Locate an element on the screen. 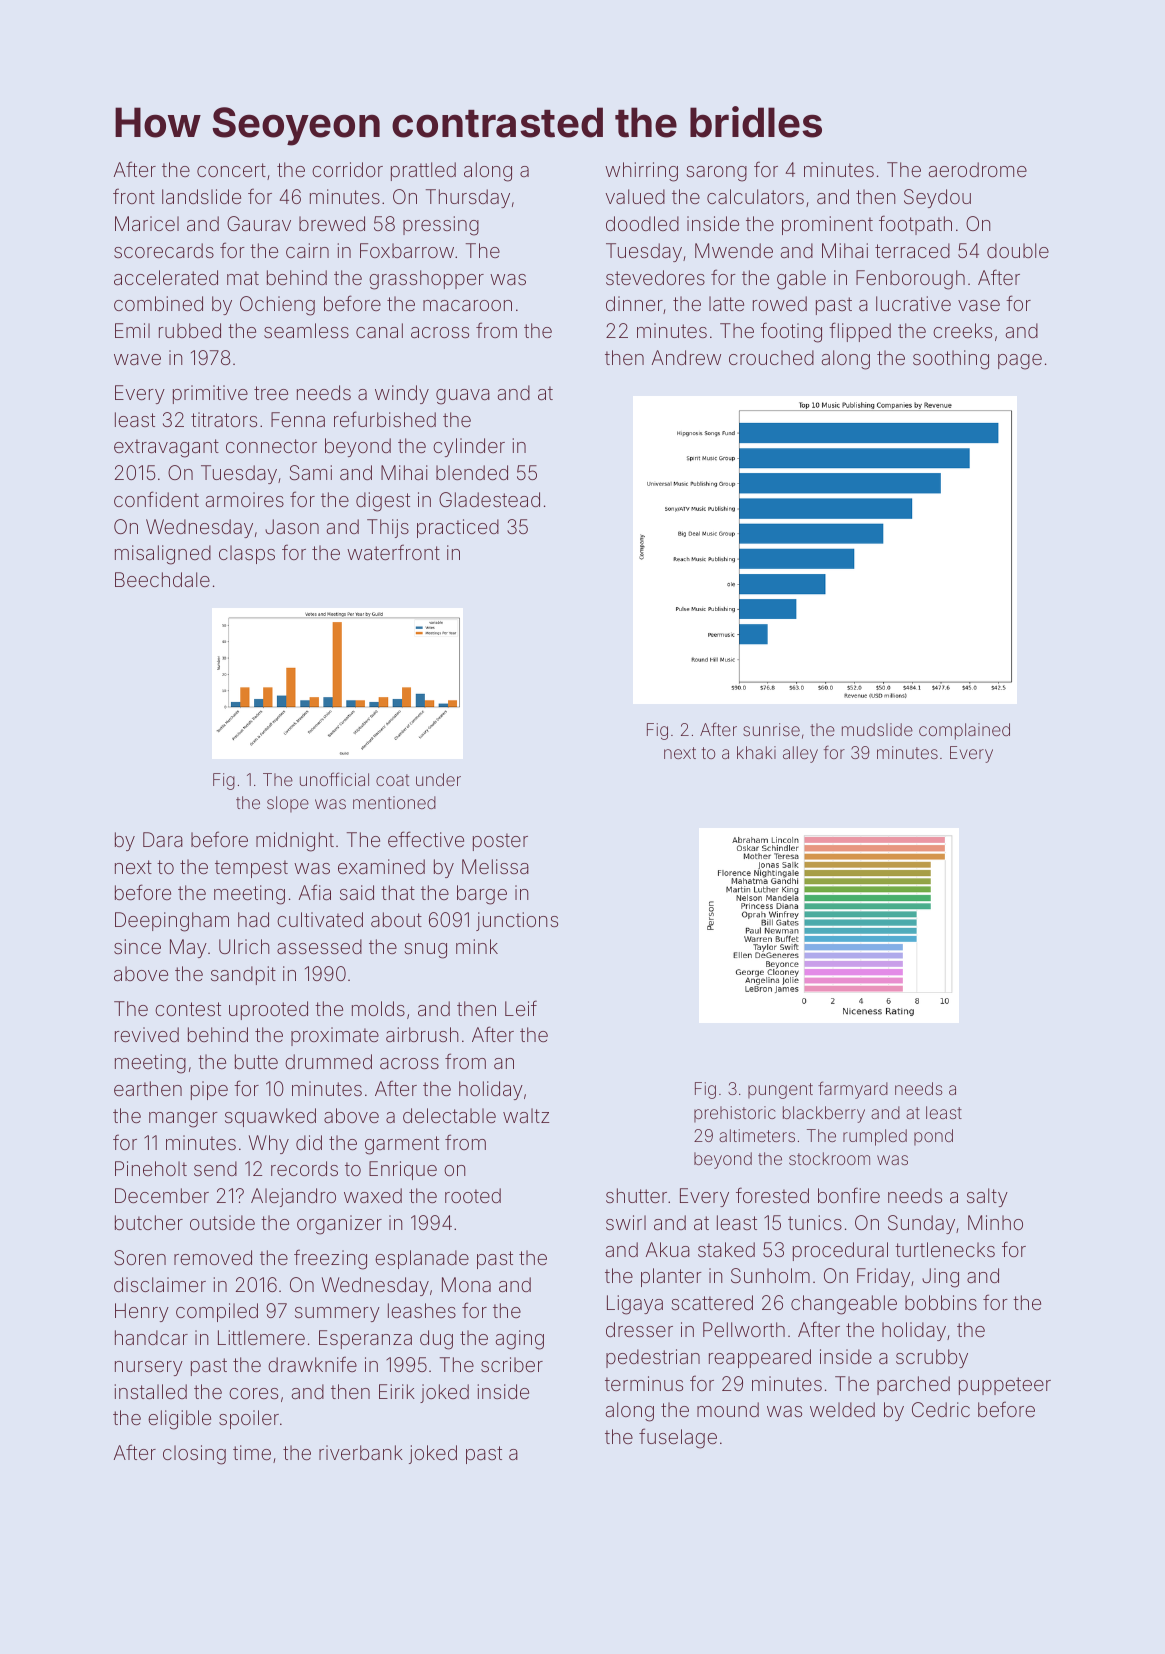  footpath is located at coordinates (915, 225).
